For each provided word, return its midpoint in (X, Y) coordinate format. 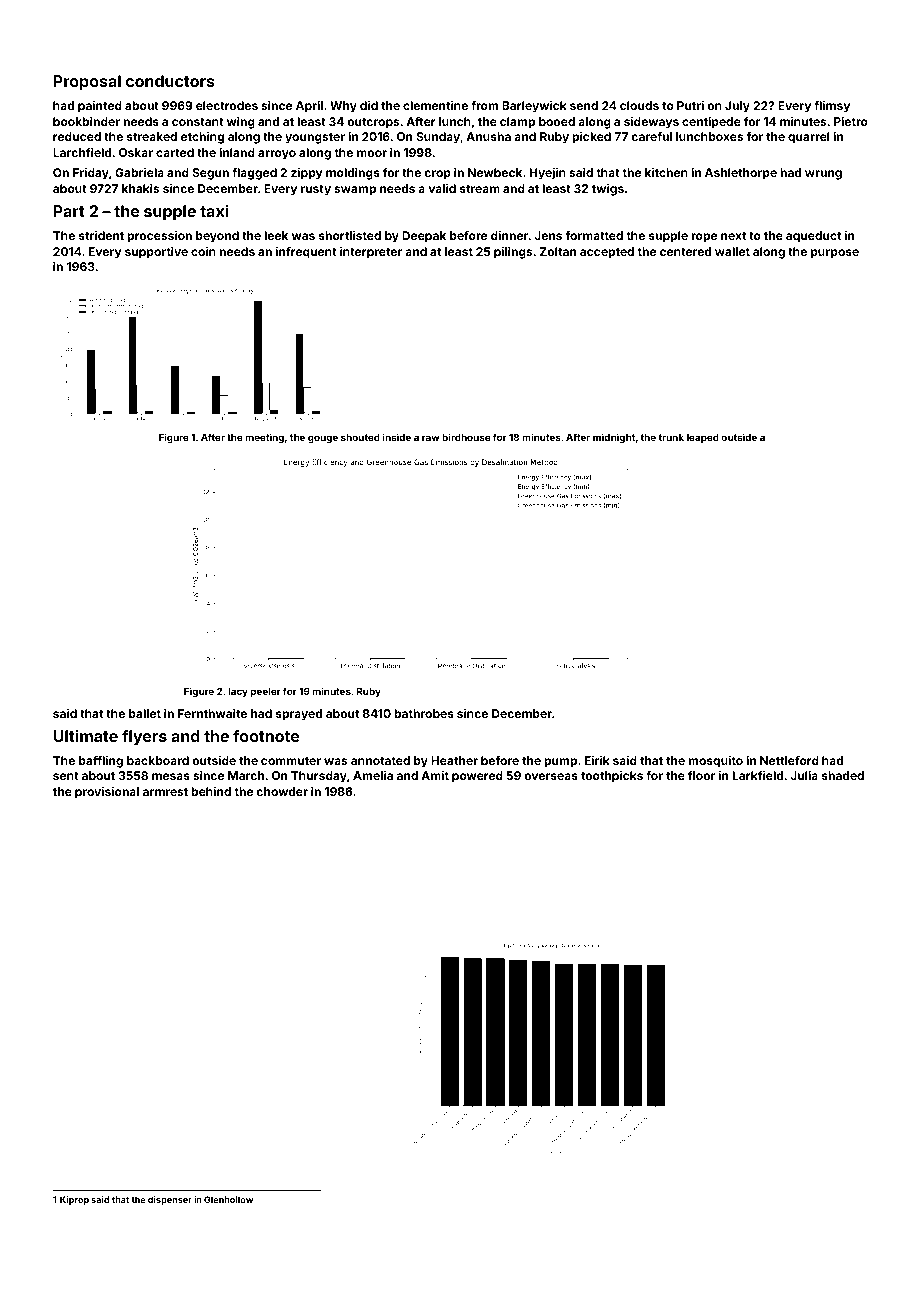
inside (397, 437)
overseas (551, 776)
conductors (170, 81)
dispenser (170, 1200)
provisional (107, 793)
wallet (732, 251)
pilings (513, 253)
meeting (265, 438)
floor (701, 775)
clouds (639, 105)
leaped (703, 438)
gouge (323, 439)
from (484, 105)
